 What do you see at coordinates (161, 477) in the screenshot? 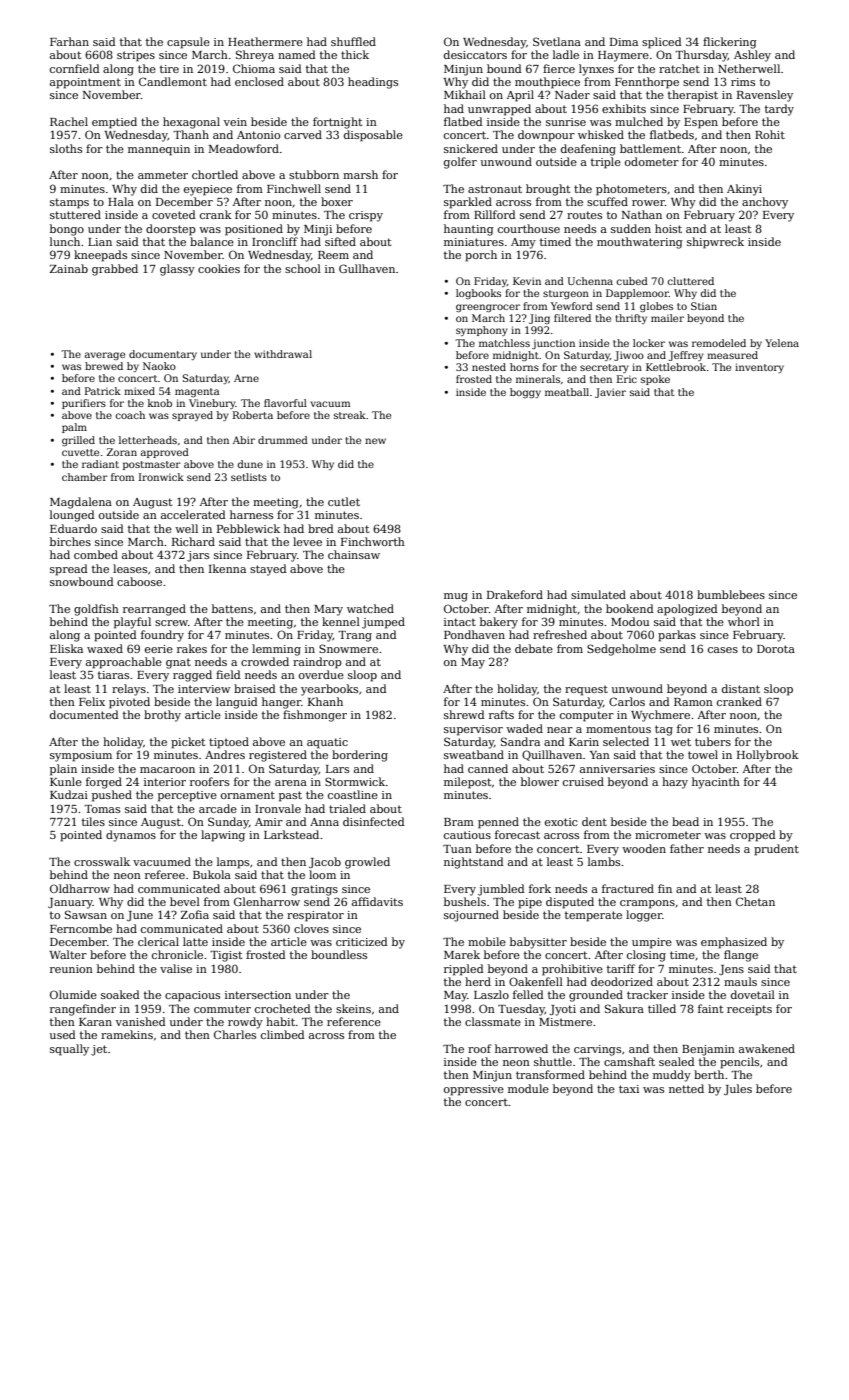
I see `Ironwick` at bounding box center [161, 477].
